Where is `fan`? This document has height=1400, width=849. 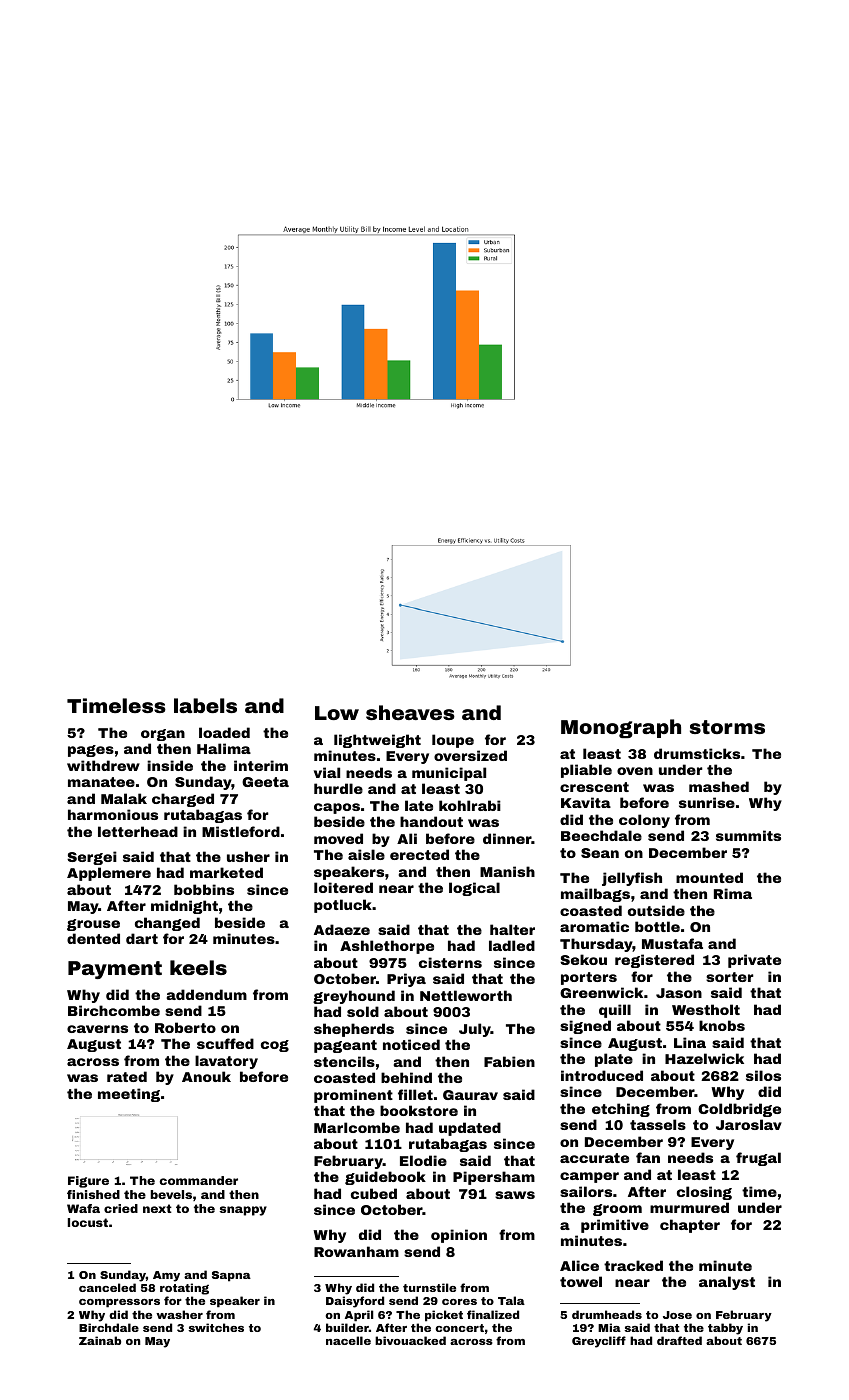
fan is located at coordinates (648, 1157).
